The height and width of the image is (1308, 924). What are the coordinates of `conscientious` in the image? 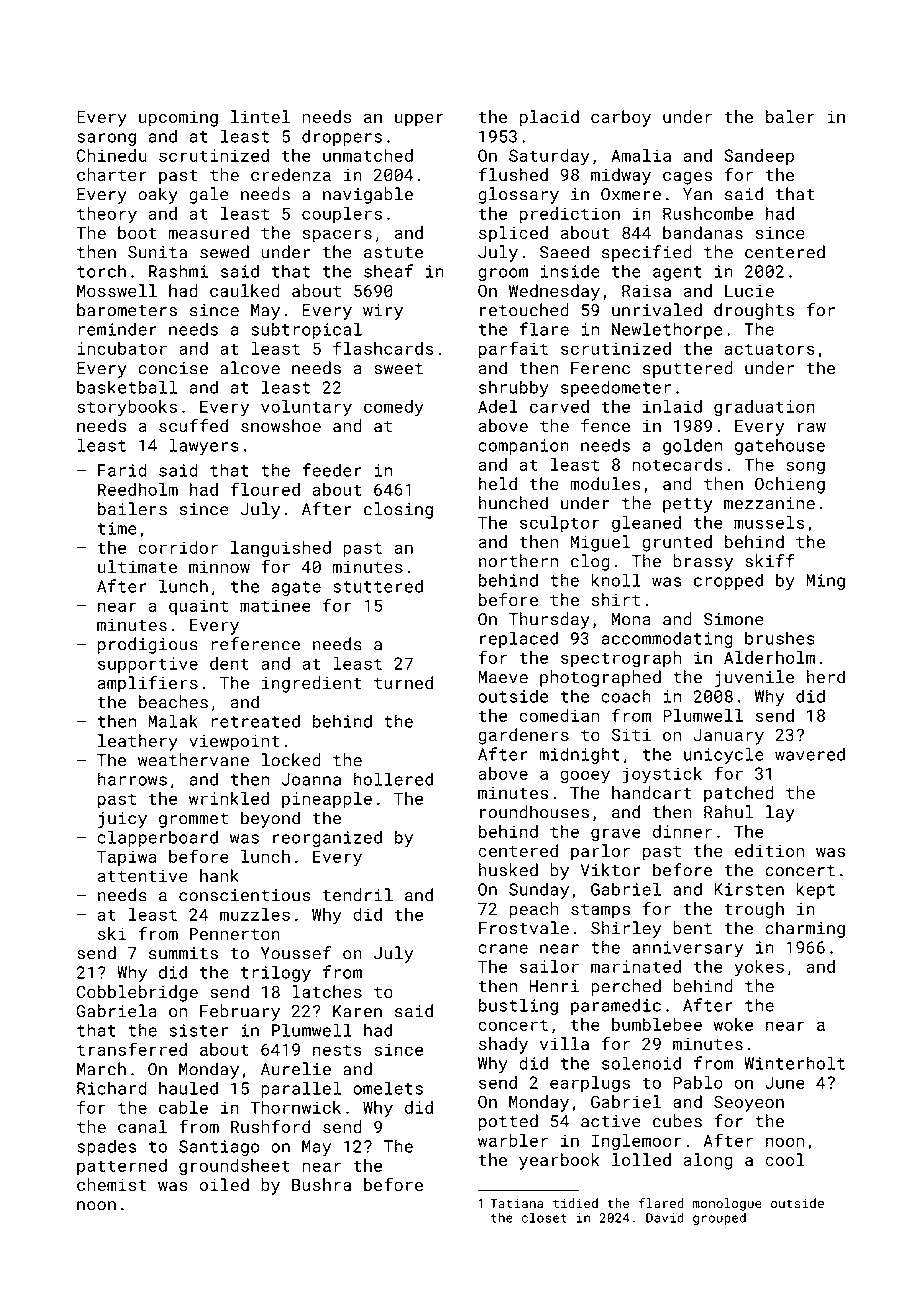 It's located at (244, 895).
